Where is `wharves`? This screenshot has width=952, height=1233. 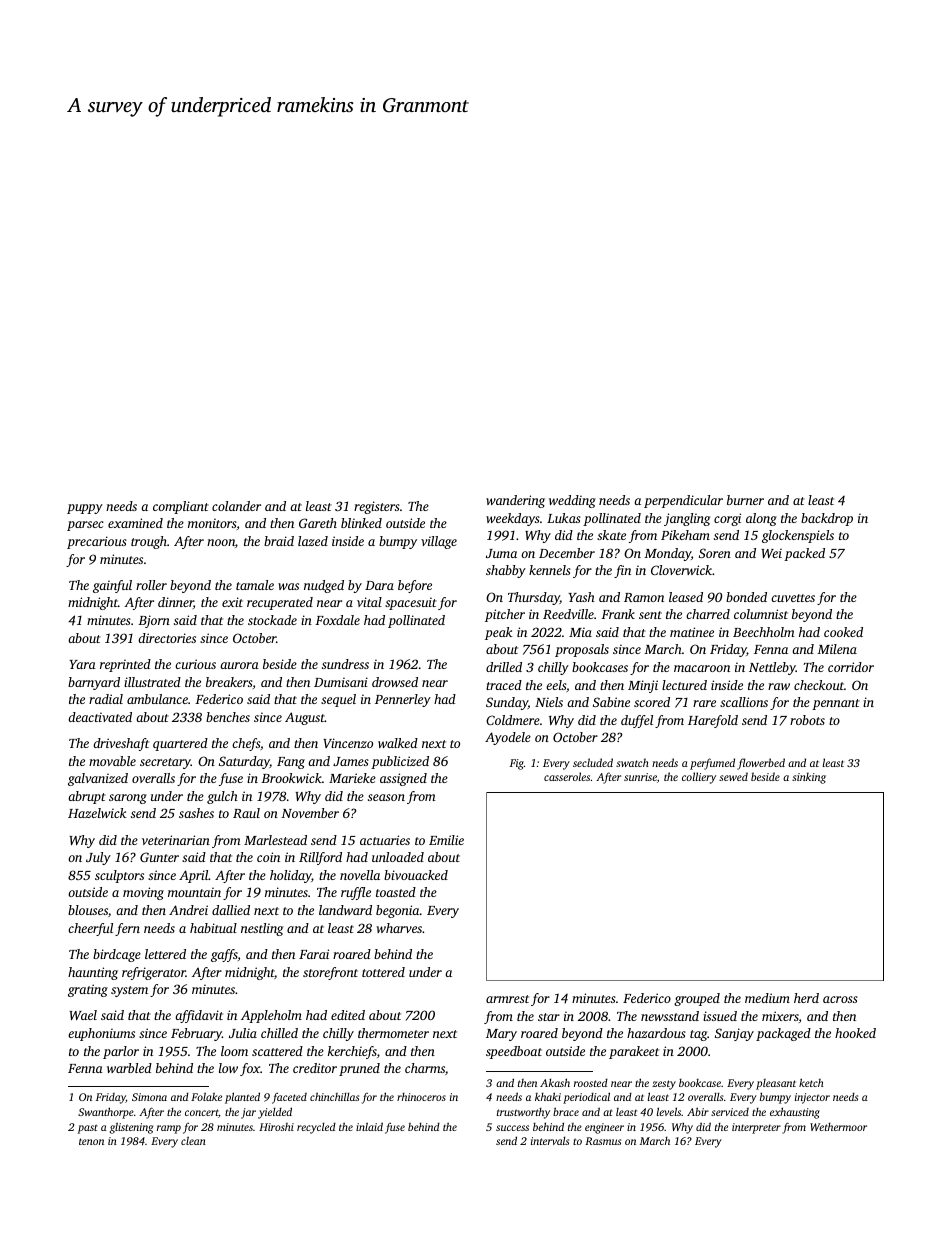 wharves is located at coordinates (399, 928).
